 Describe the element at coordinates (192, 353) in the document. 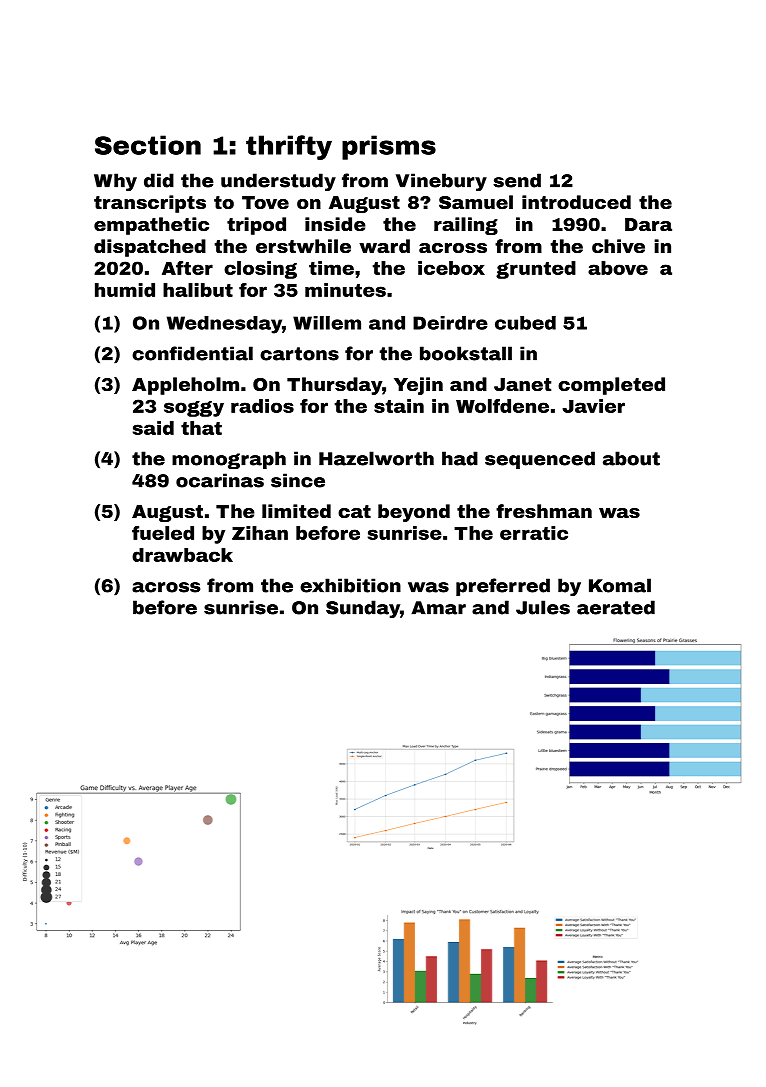

I see `confidential` at that location.
